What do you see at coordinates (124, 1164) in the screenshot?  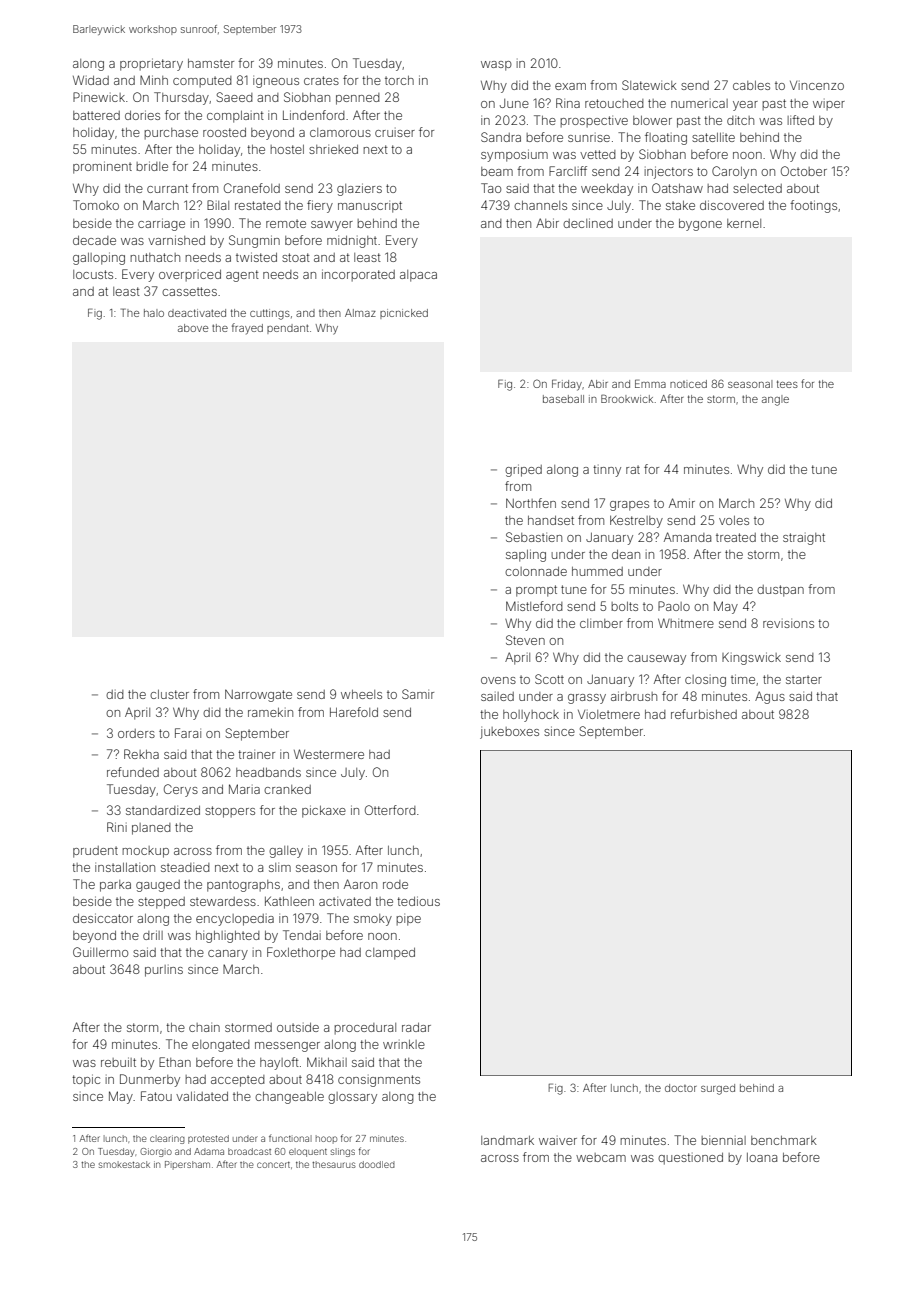 I see `smokestack` at bounding box center [124, 1164].
